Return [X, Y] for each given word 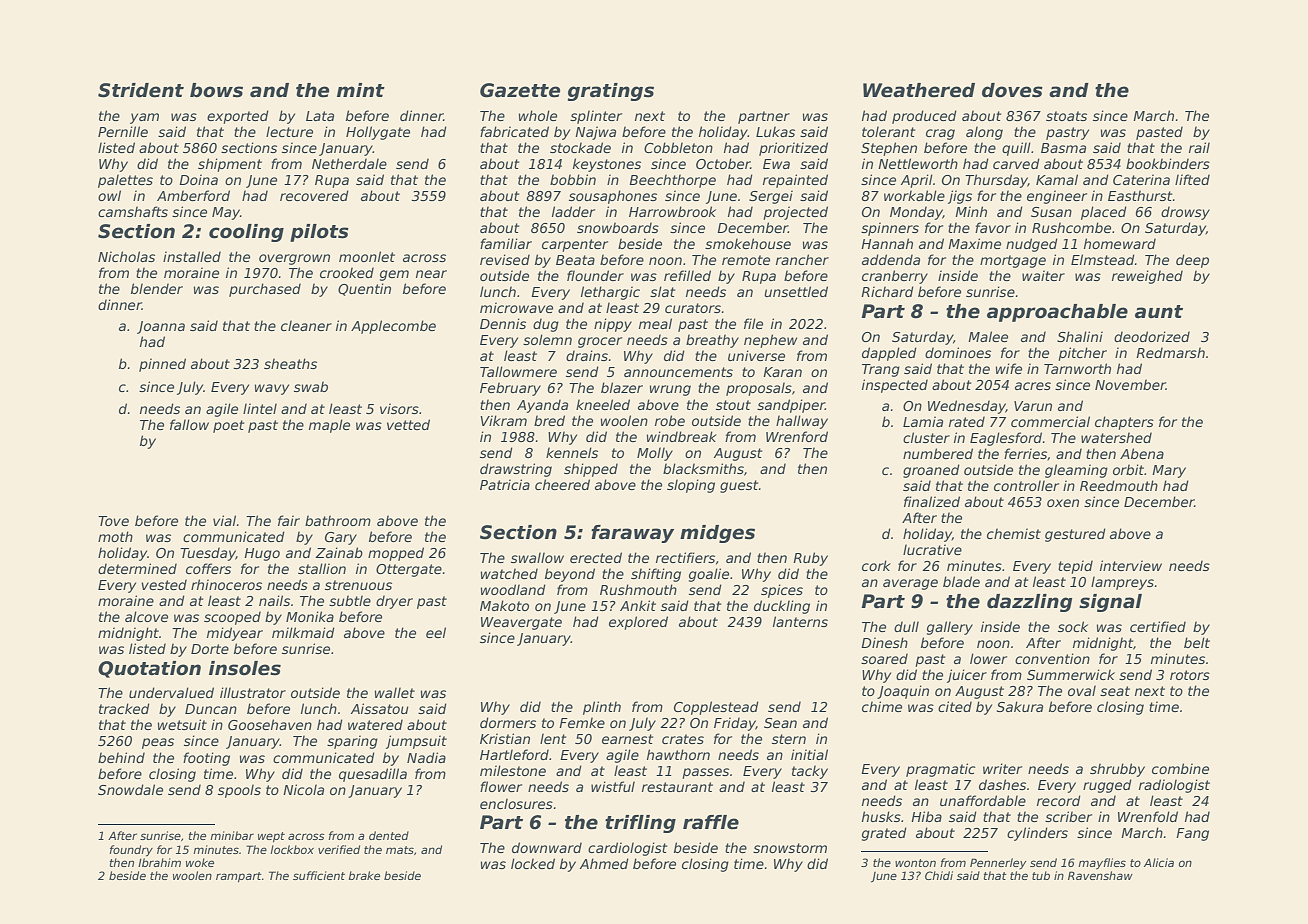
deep [1192, 261]
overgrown [294, 259]
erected [596, 557]
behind [121, 757]
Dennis [503, 323]
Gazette [520, 90]
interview [1131, 565]
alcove [146, 616]
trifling [640, 824]
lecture [289, 131]
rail [1199, 147]
